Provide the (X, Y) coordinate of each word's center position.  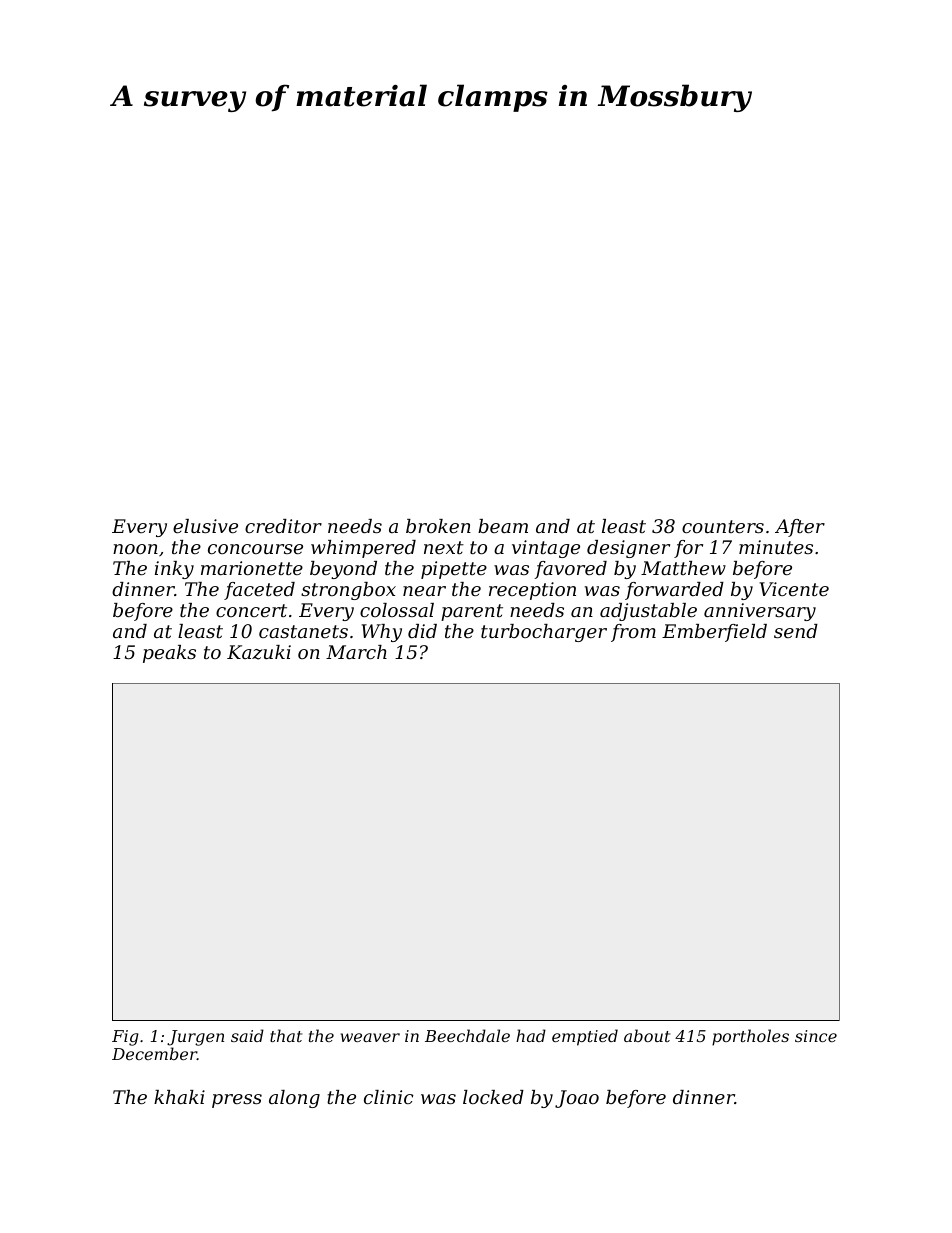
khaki (179, 1097)
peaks (169, 654)
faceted (259, 591)
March (356, 652)
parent (472, 612)
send (796, 631)
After (800, 528)
